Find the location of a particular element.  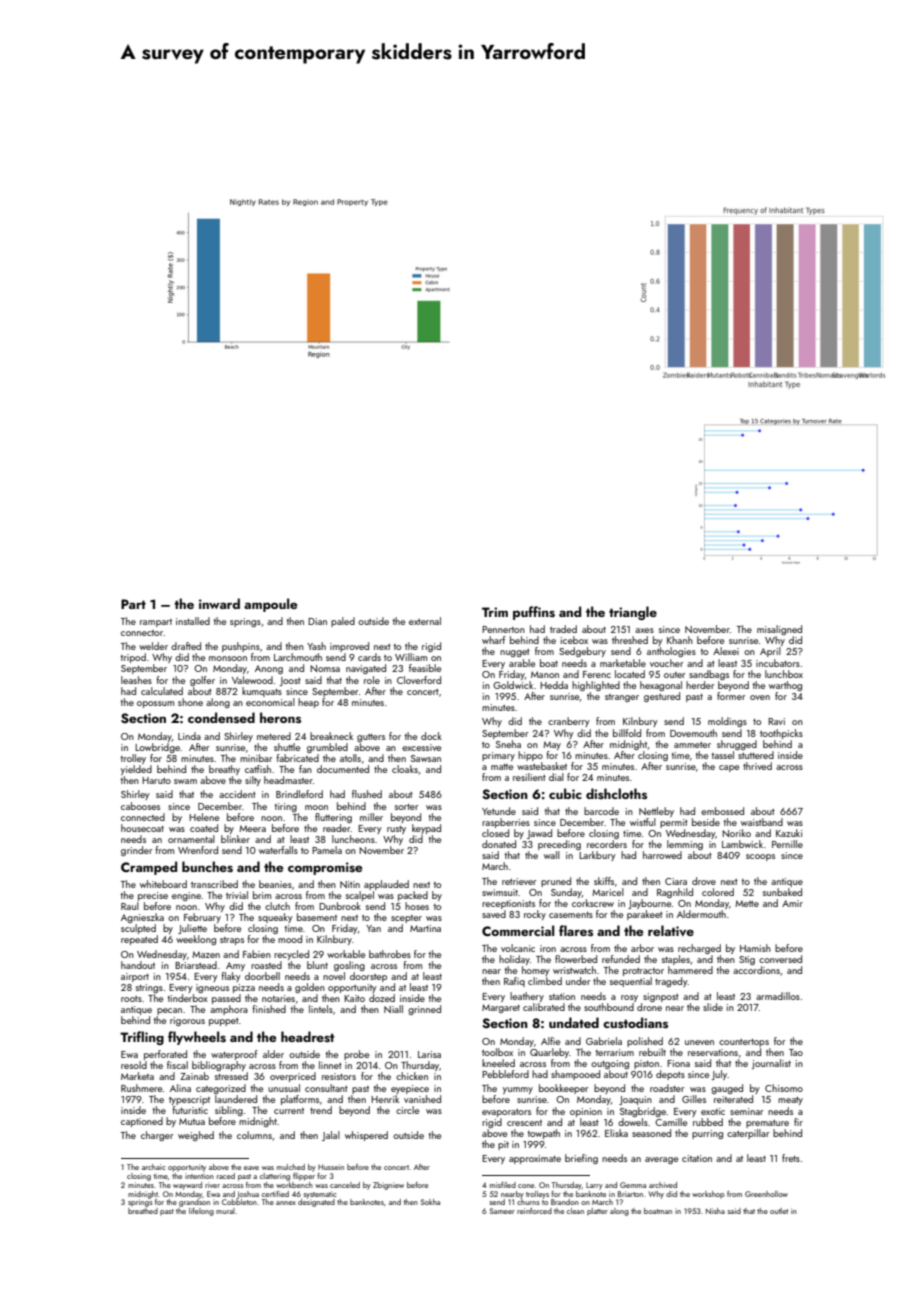

Rafiq is located at coordinates (514, 982).
